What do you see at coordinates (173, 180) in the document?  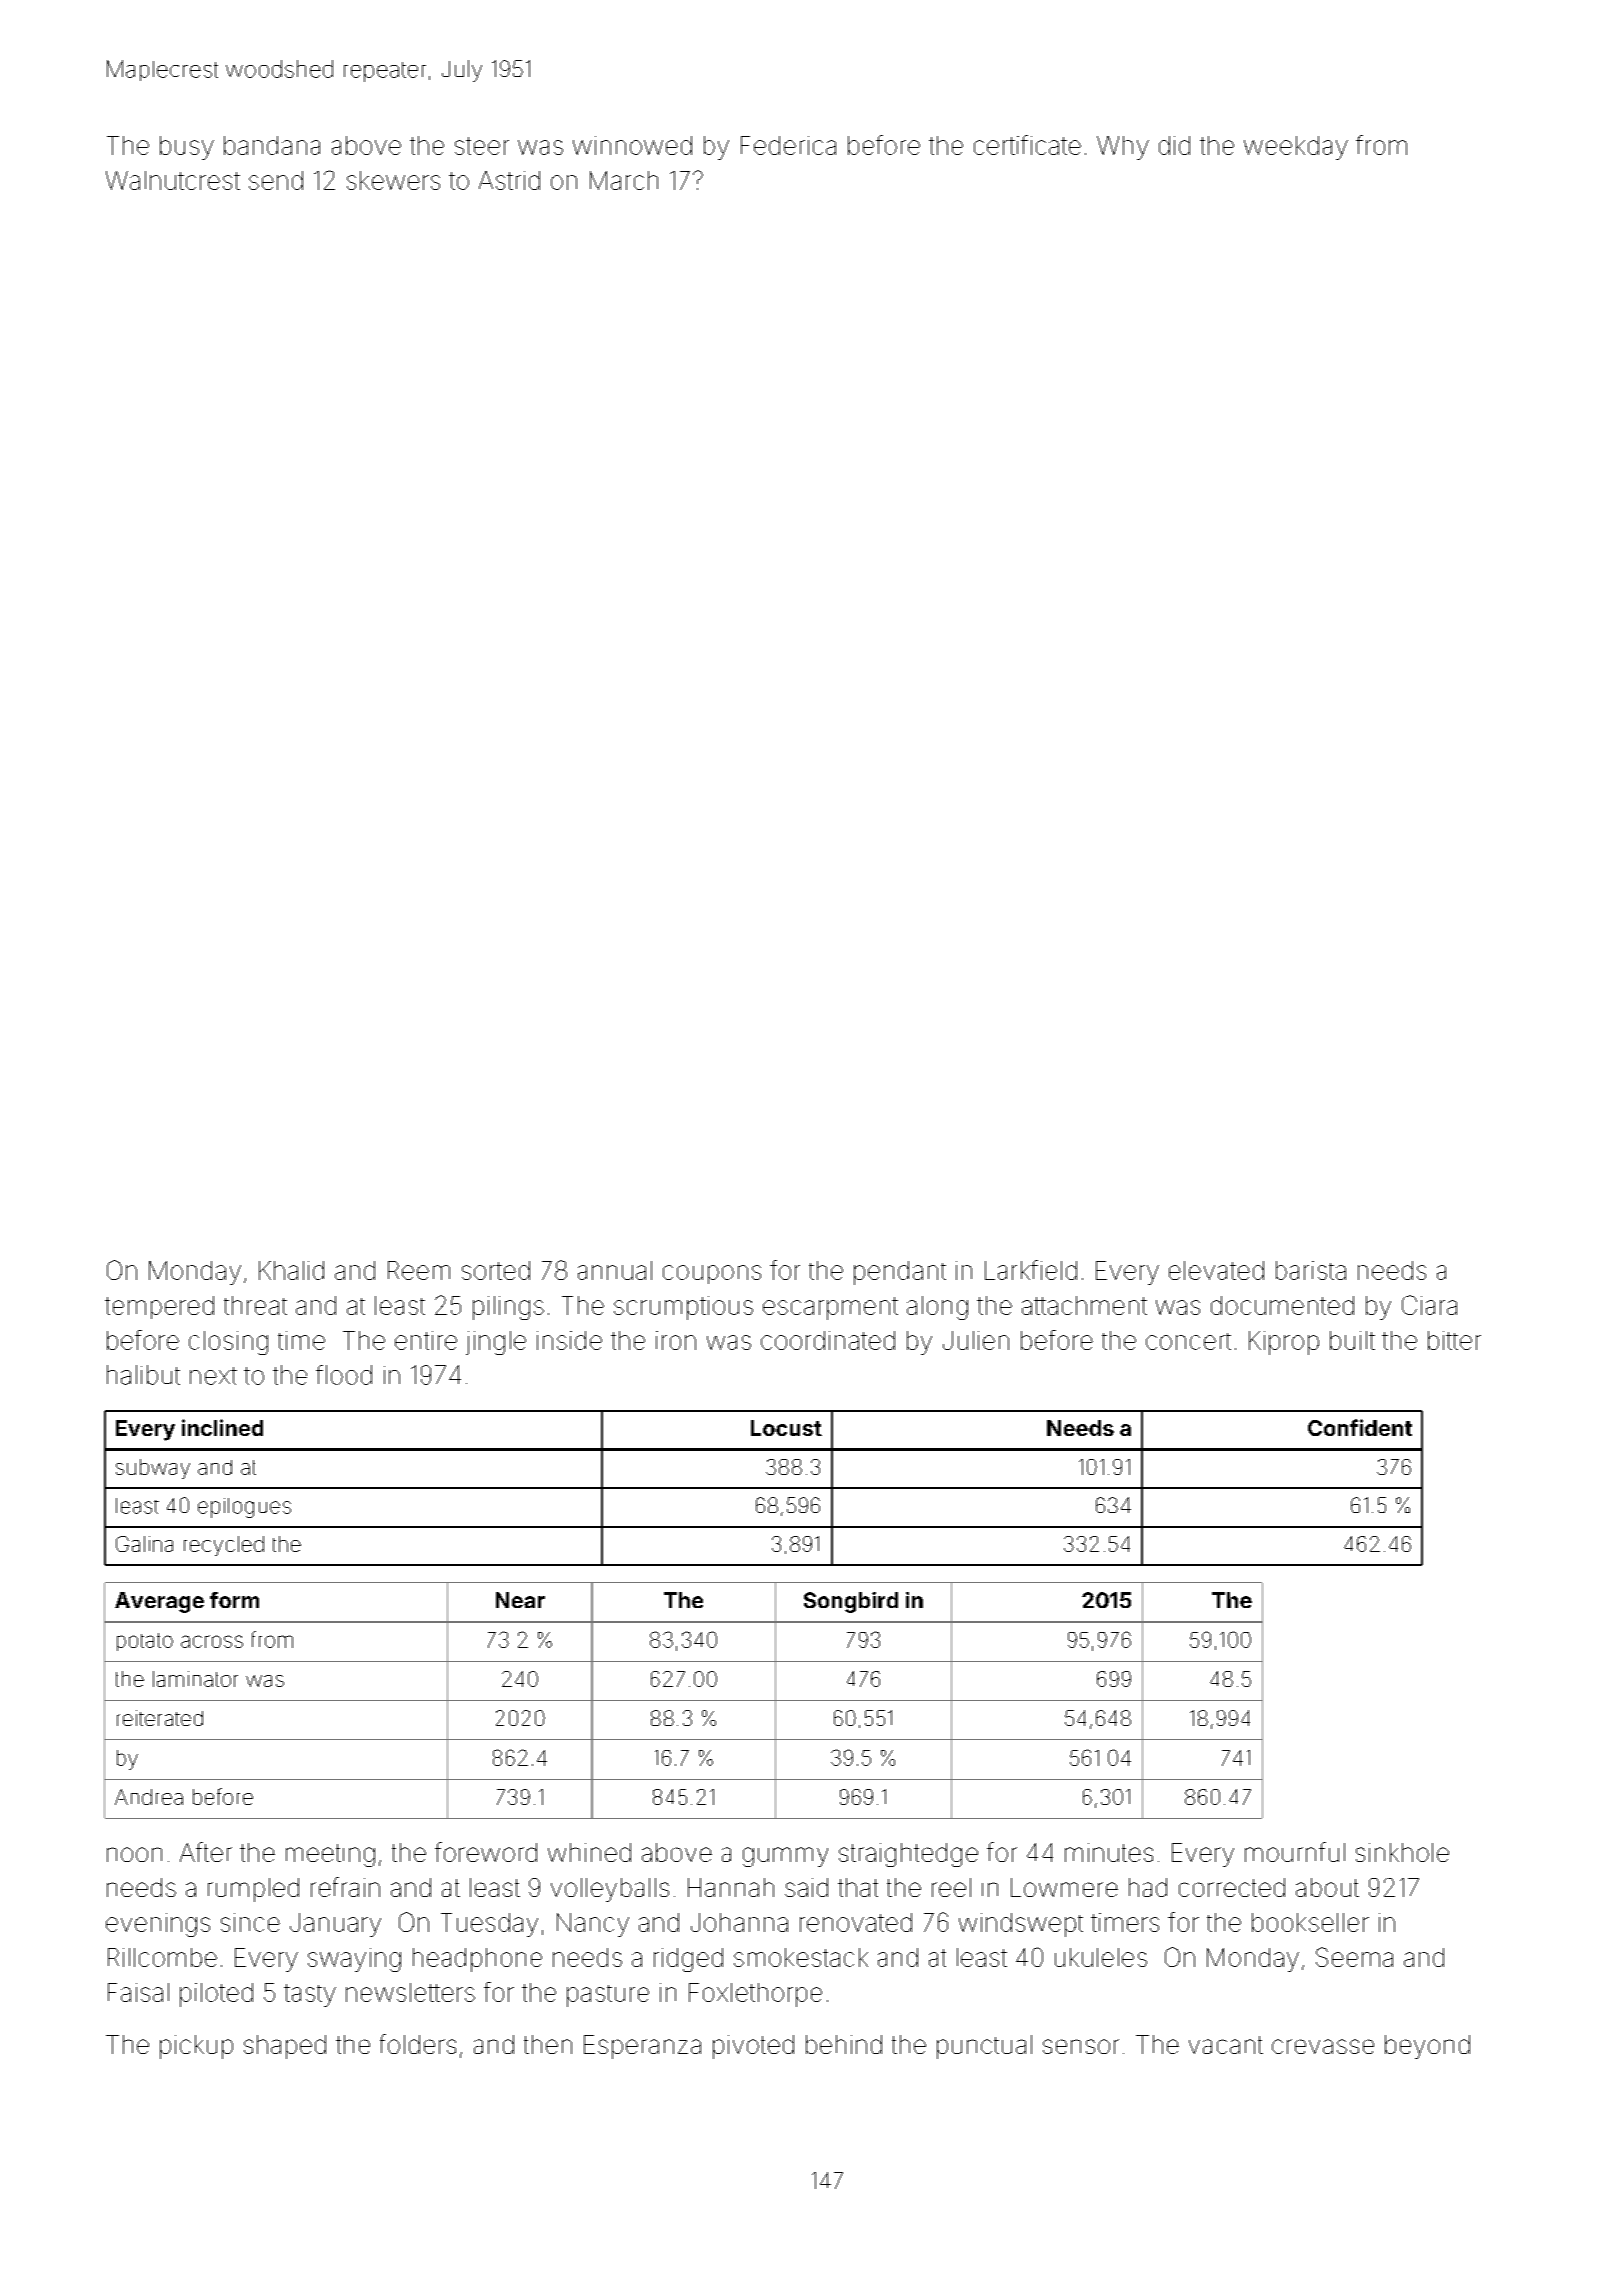 I see `Walnutcrest` at bounding box center [173, 180].
